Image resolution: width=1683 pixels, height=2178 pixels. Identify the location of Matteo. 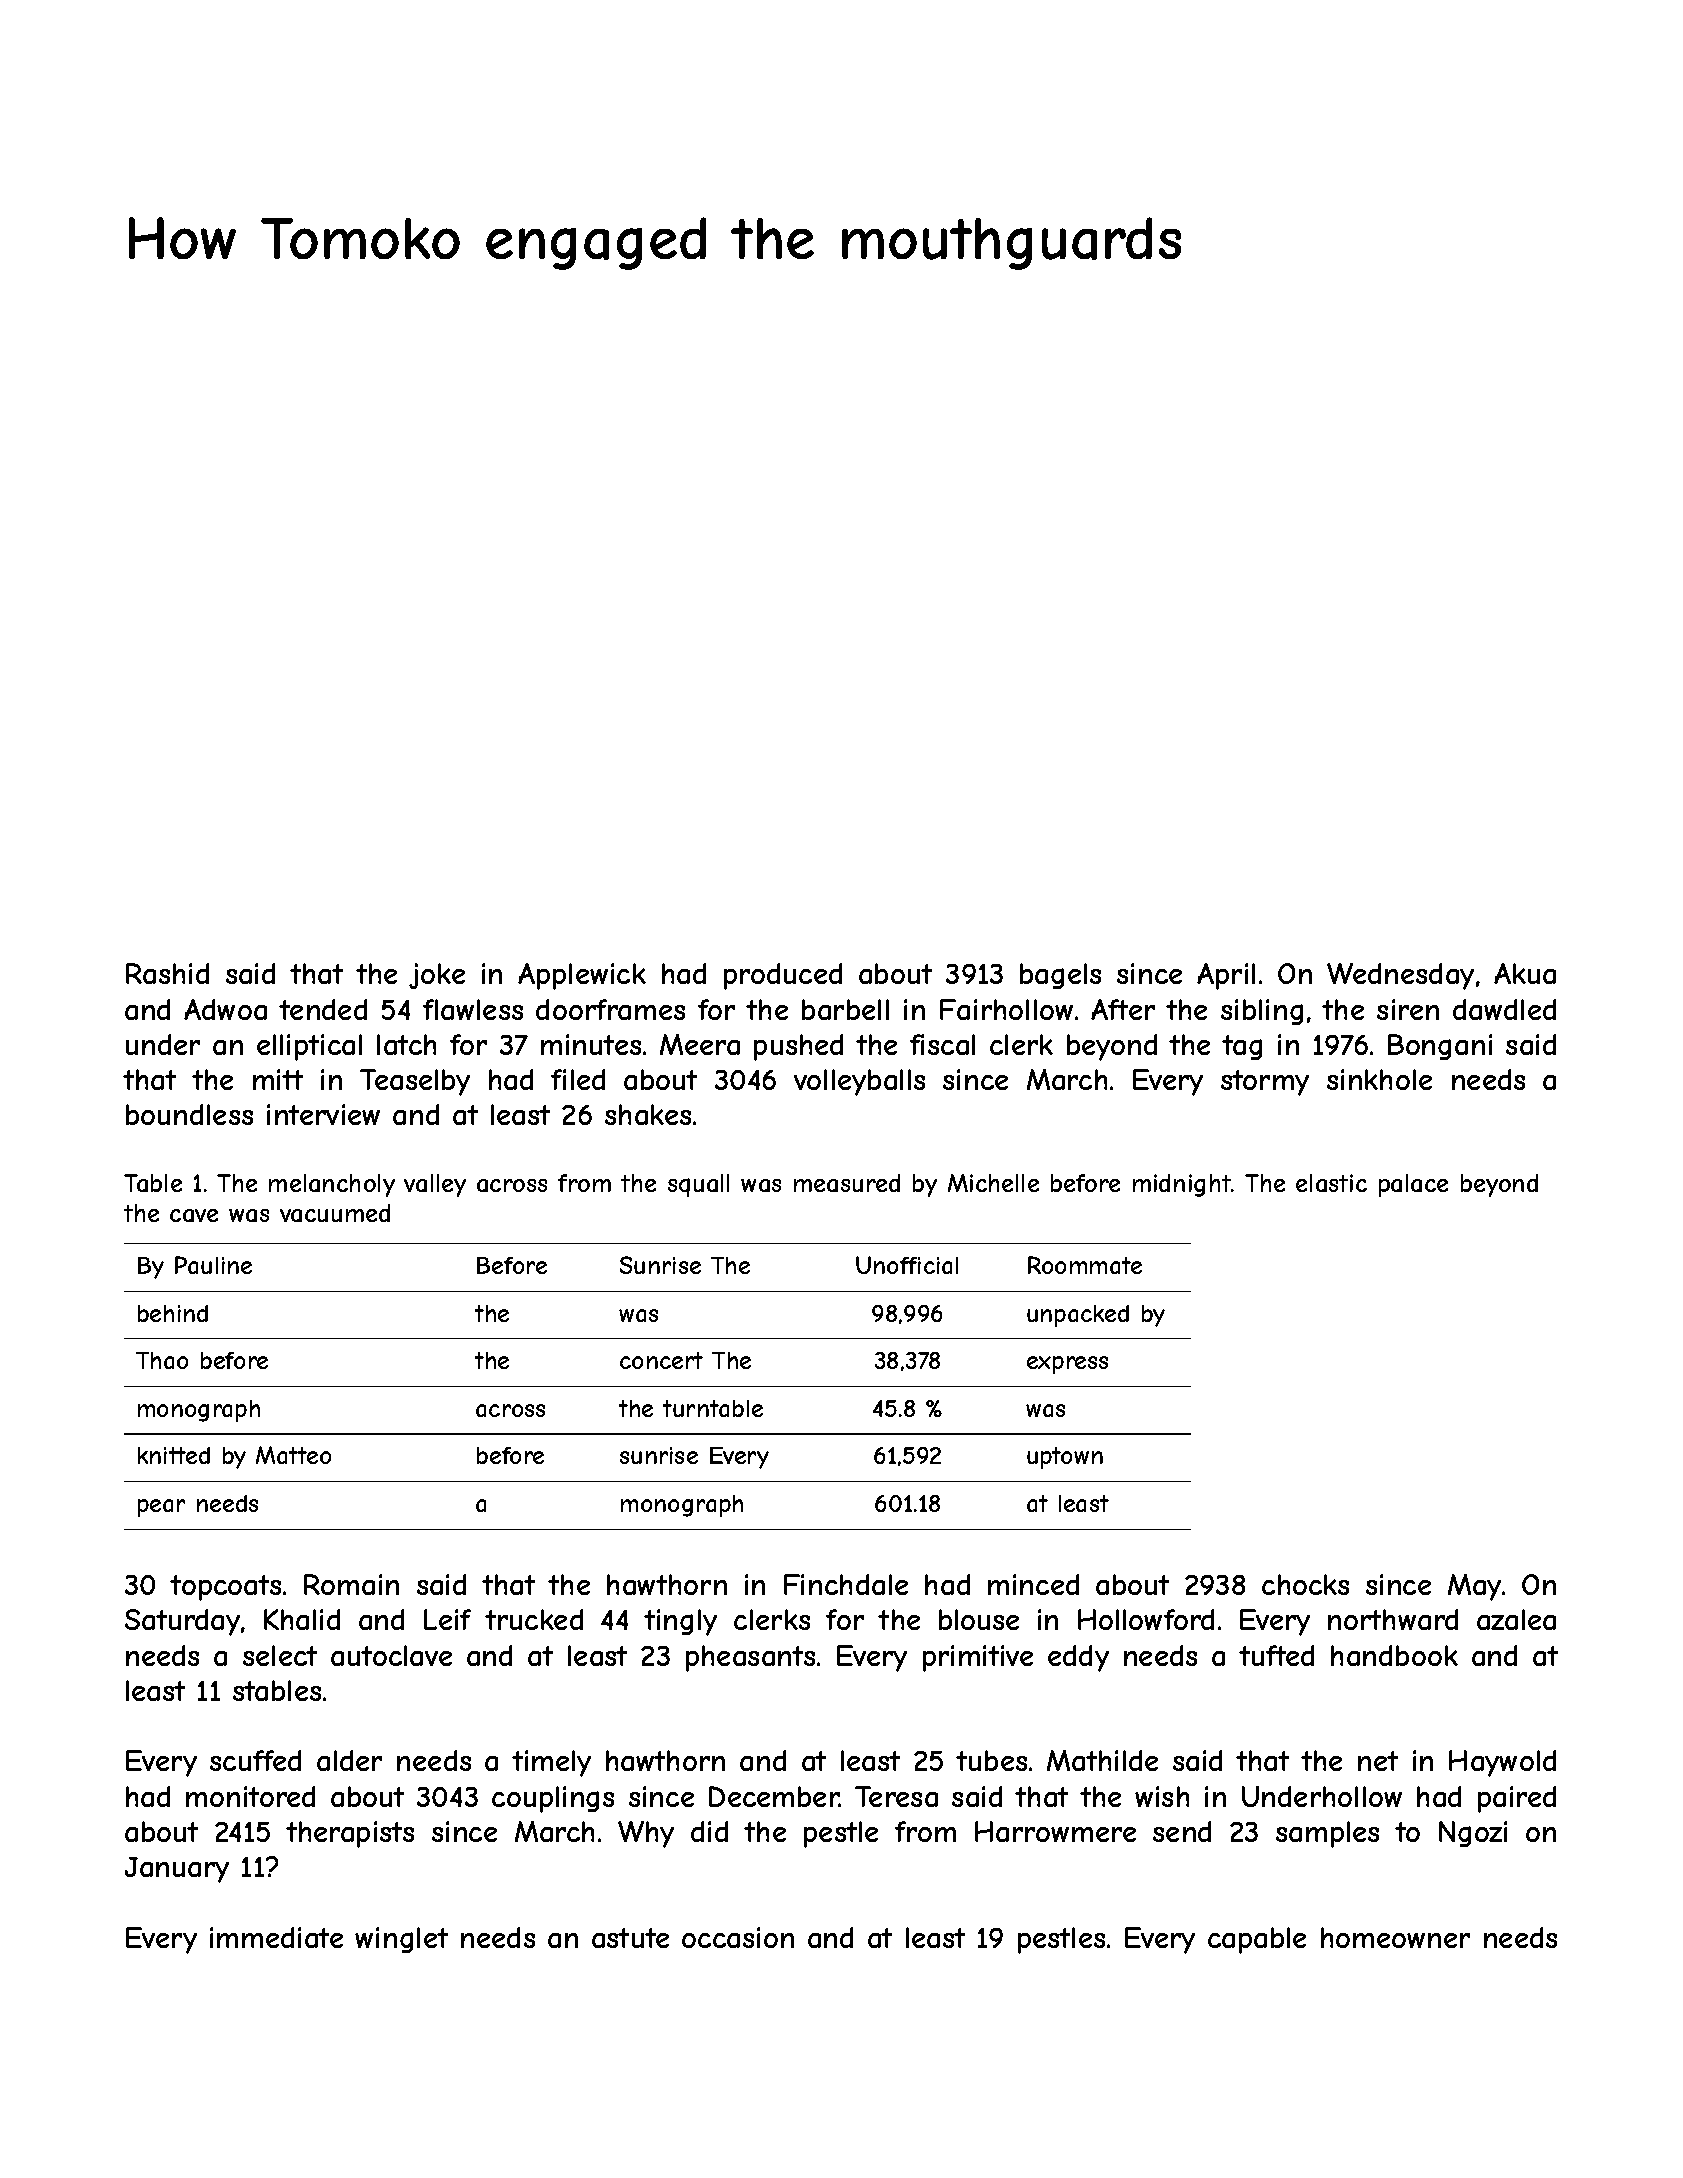
(293, 1455).
